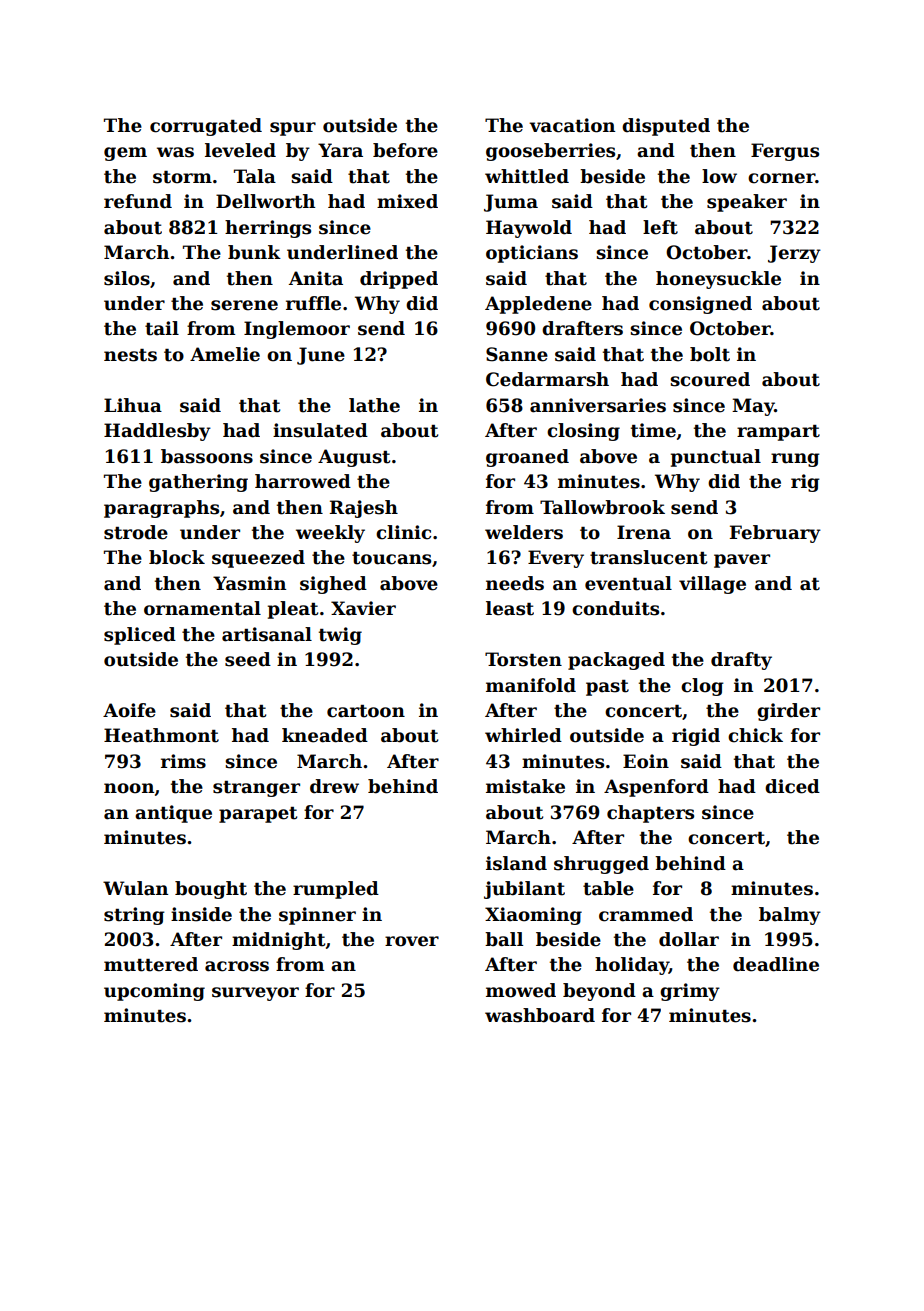  Describe the element at coordinates (407, 201) in the screenshot. I see `mixed` at that location.
